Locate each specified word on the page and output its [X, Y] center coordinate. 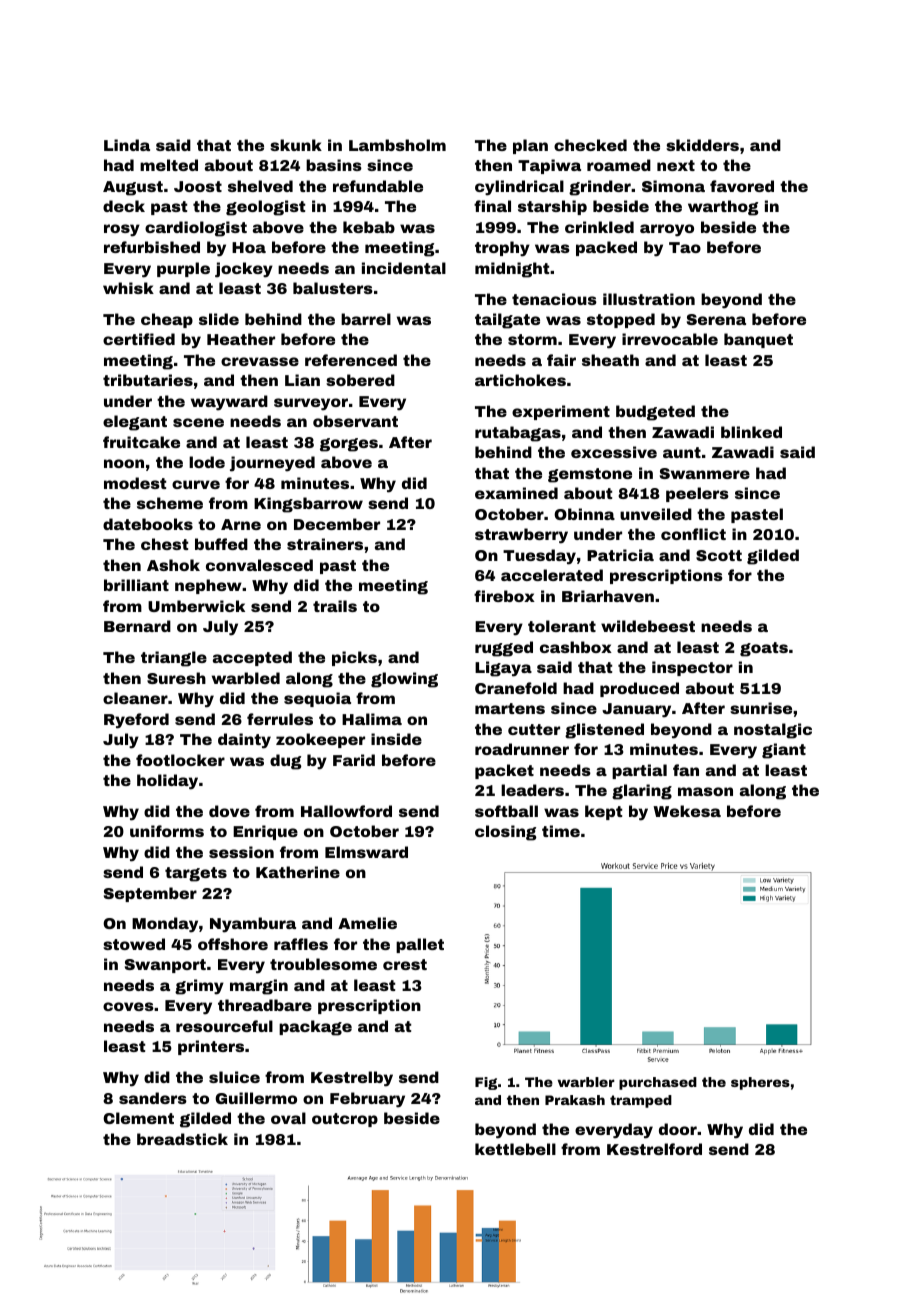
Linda [127, 145]
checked [590, 145]
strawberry [521, 536]
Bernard [137, 626]
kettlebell [515, 1149]
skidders [702, 145]
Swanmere [705, 473]
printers [211, 1047]
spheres [760, 1083]
